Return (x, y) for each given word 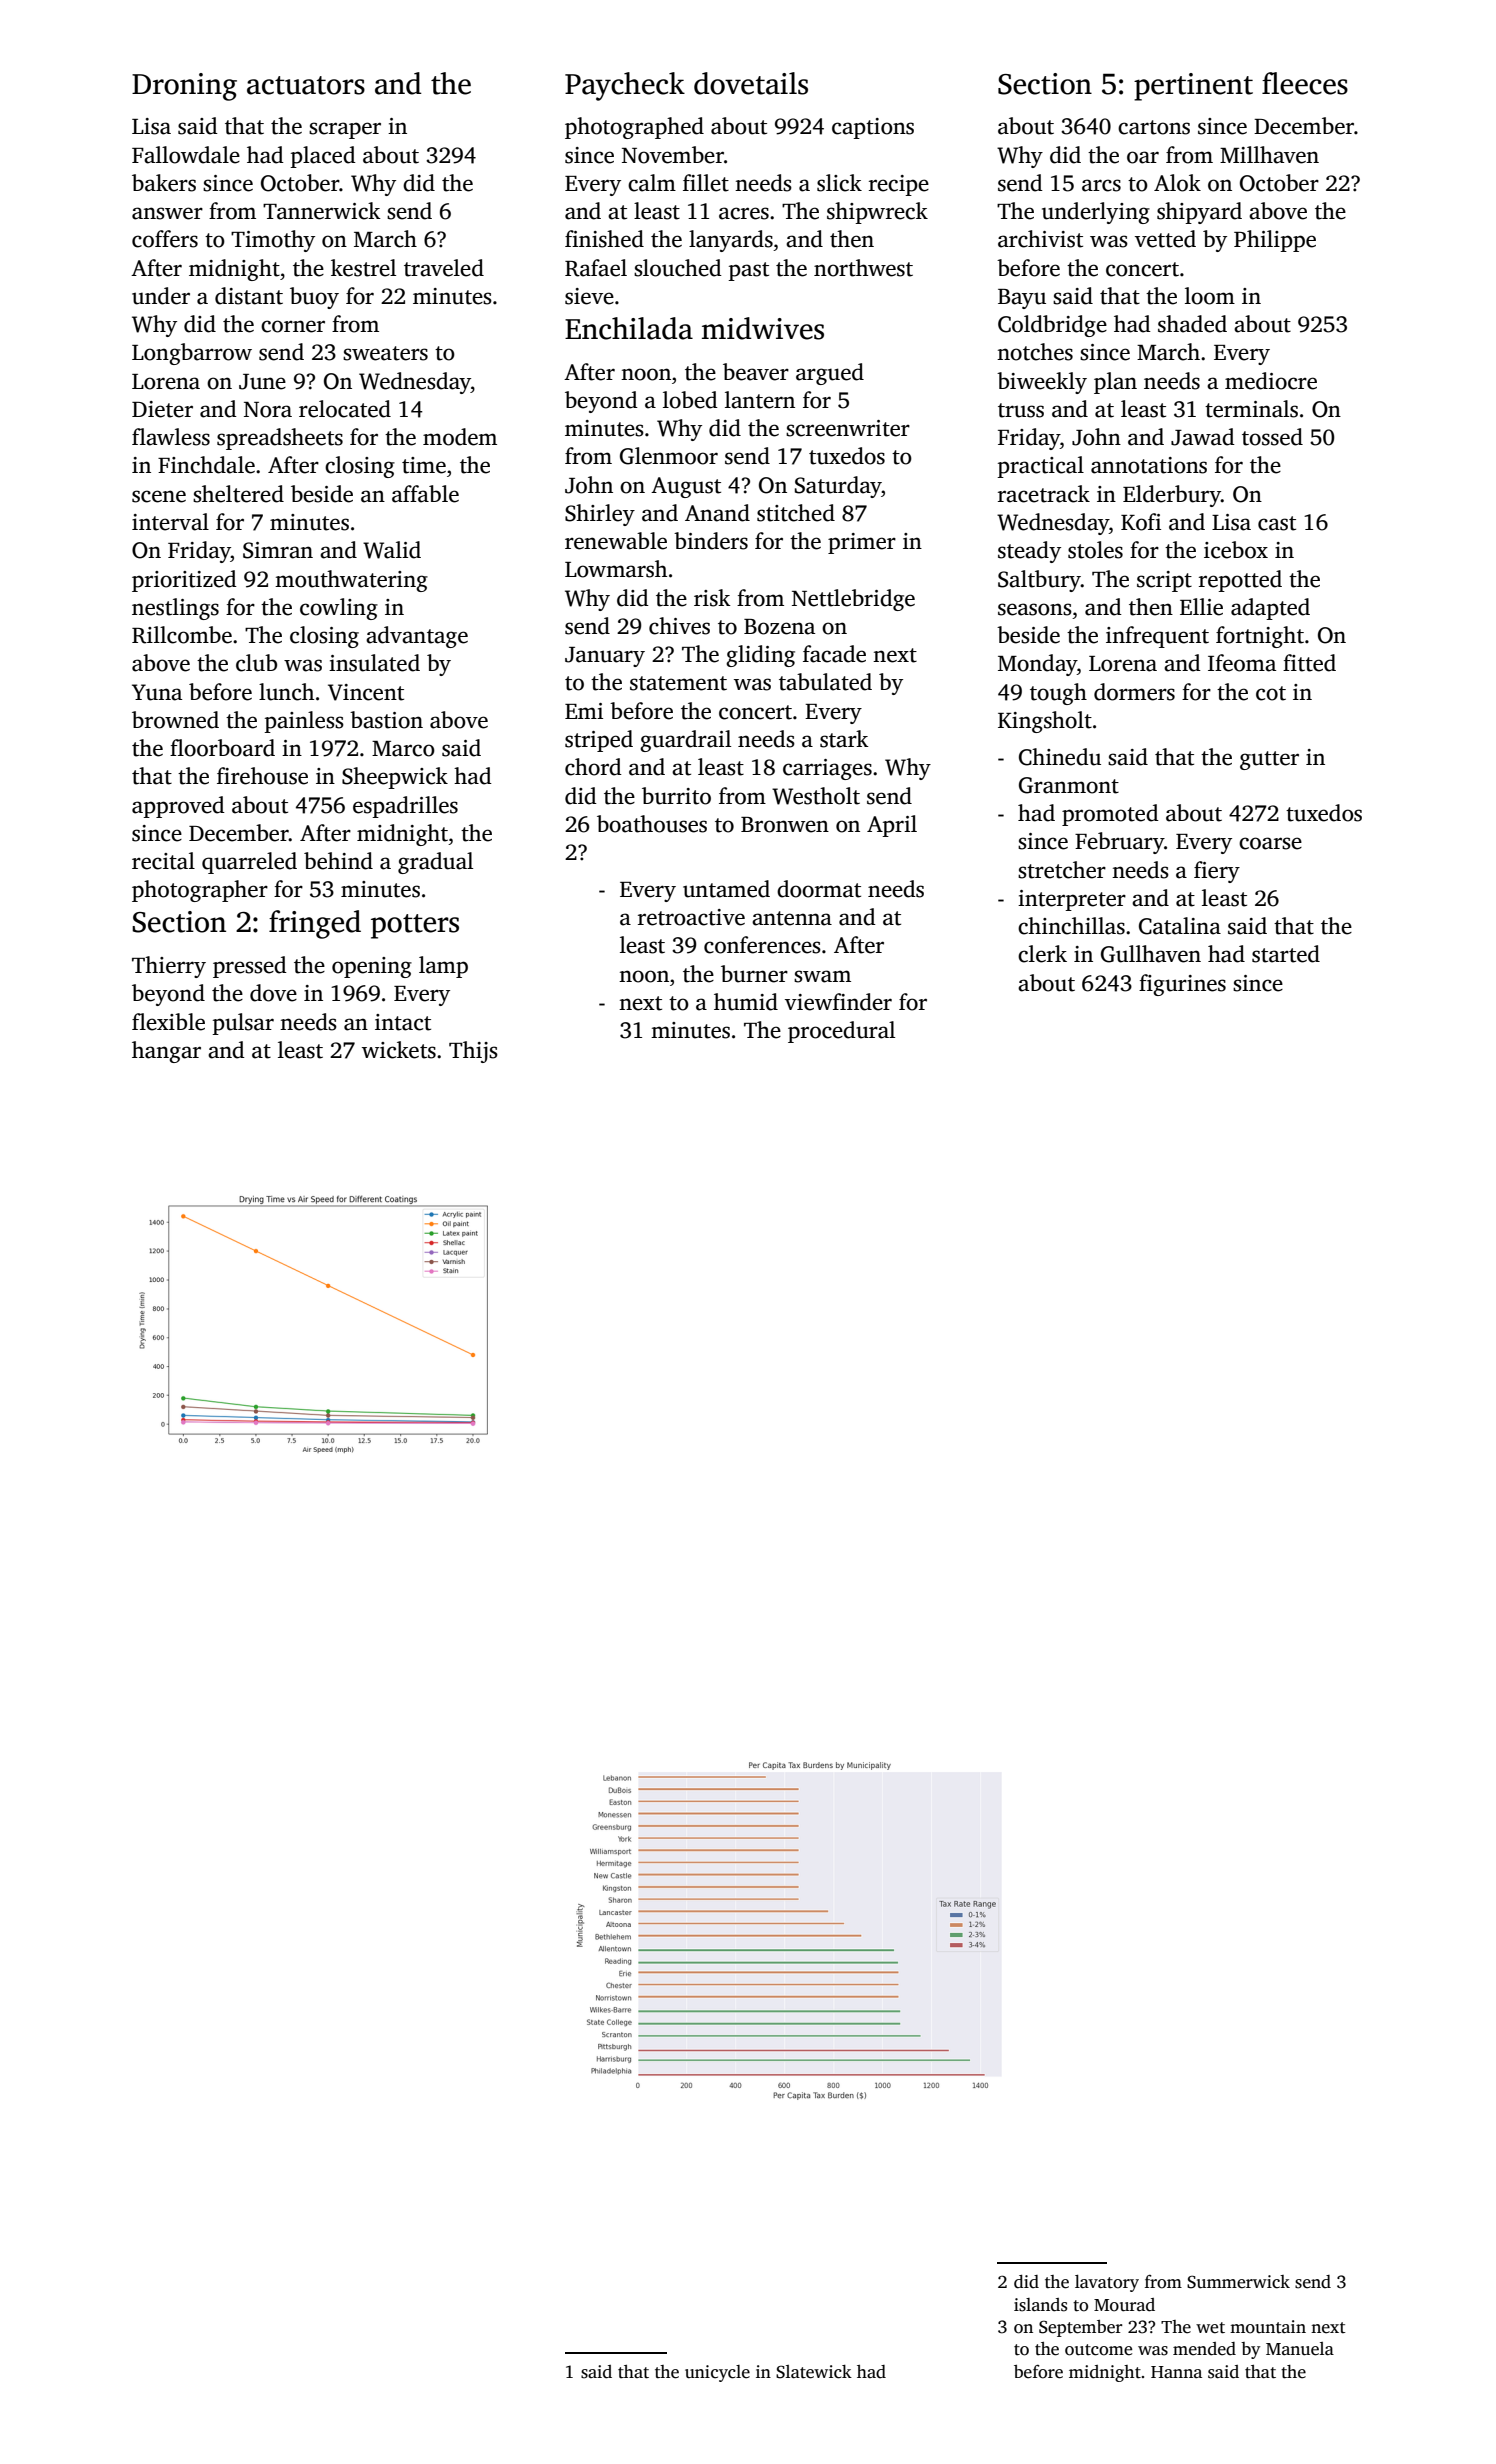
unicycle (717, 2373)
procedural (841, 1032)
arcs (1101, 185)
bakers (164, 183)
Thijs (473, 1052)
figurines (1182, 985)
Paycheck (625, 86)
